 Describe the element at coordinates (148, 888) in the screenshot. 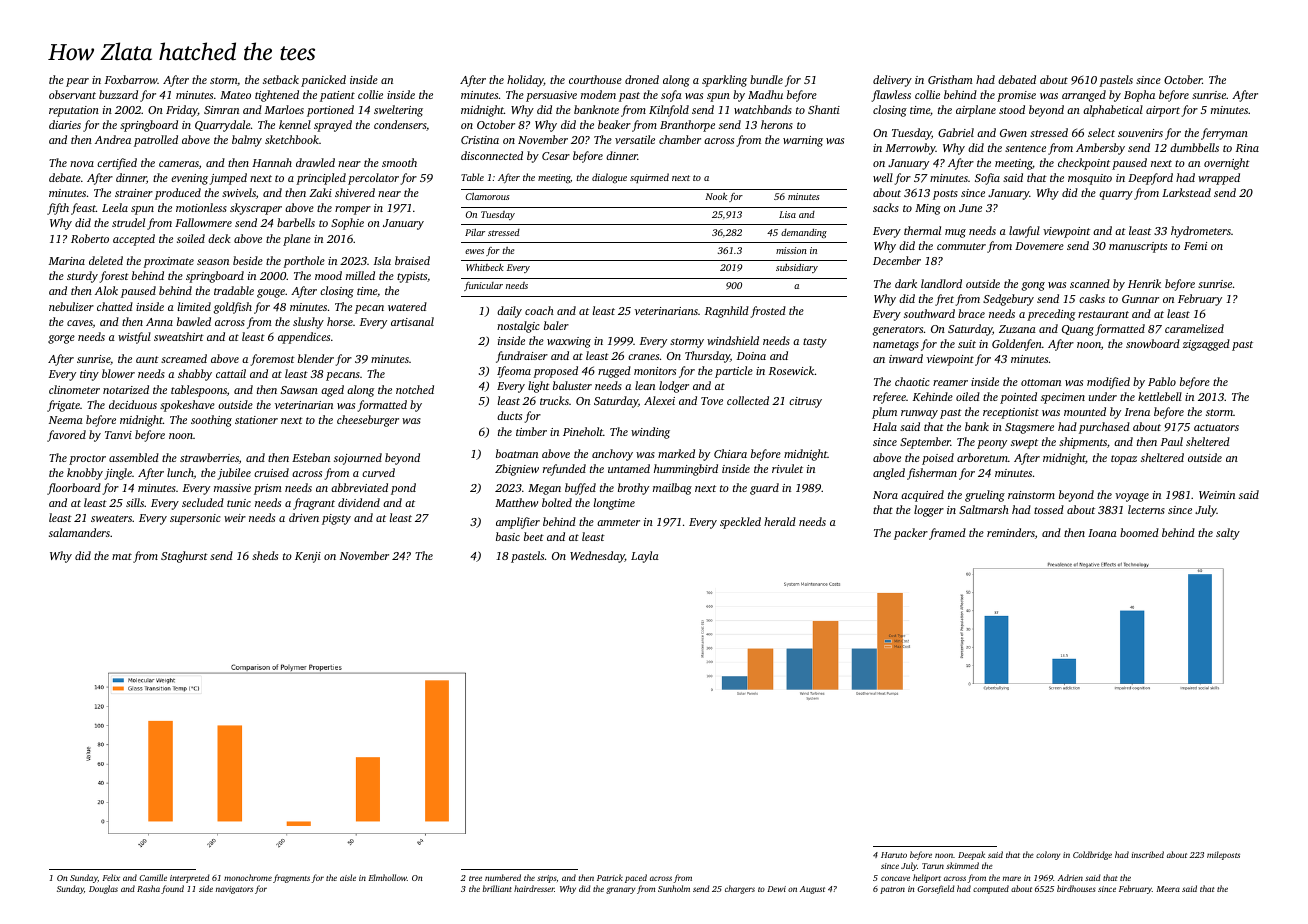

I see `Rasha` at that location.
